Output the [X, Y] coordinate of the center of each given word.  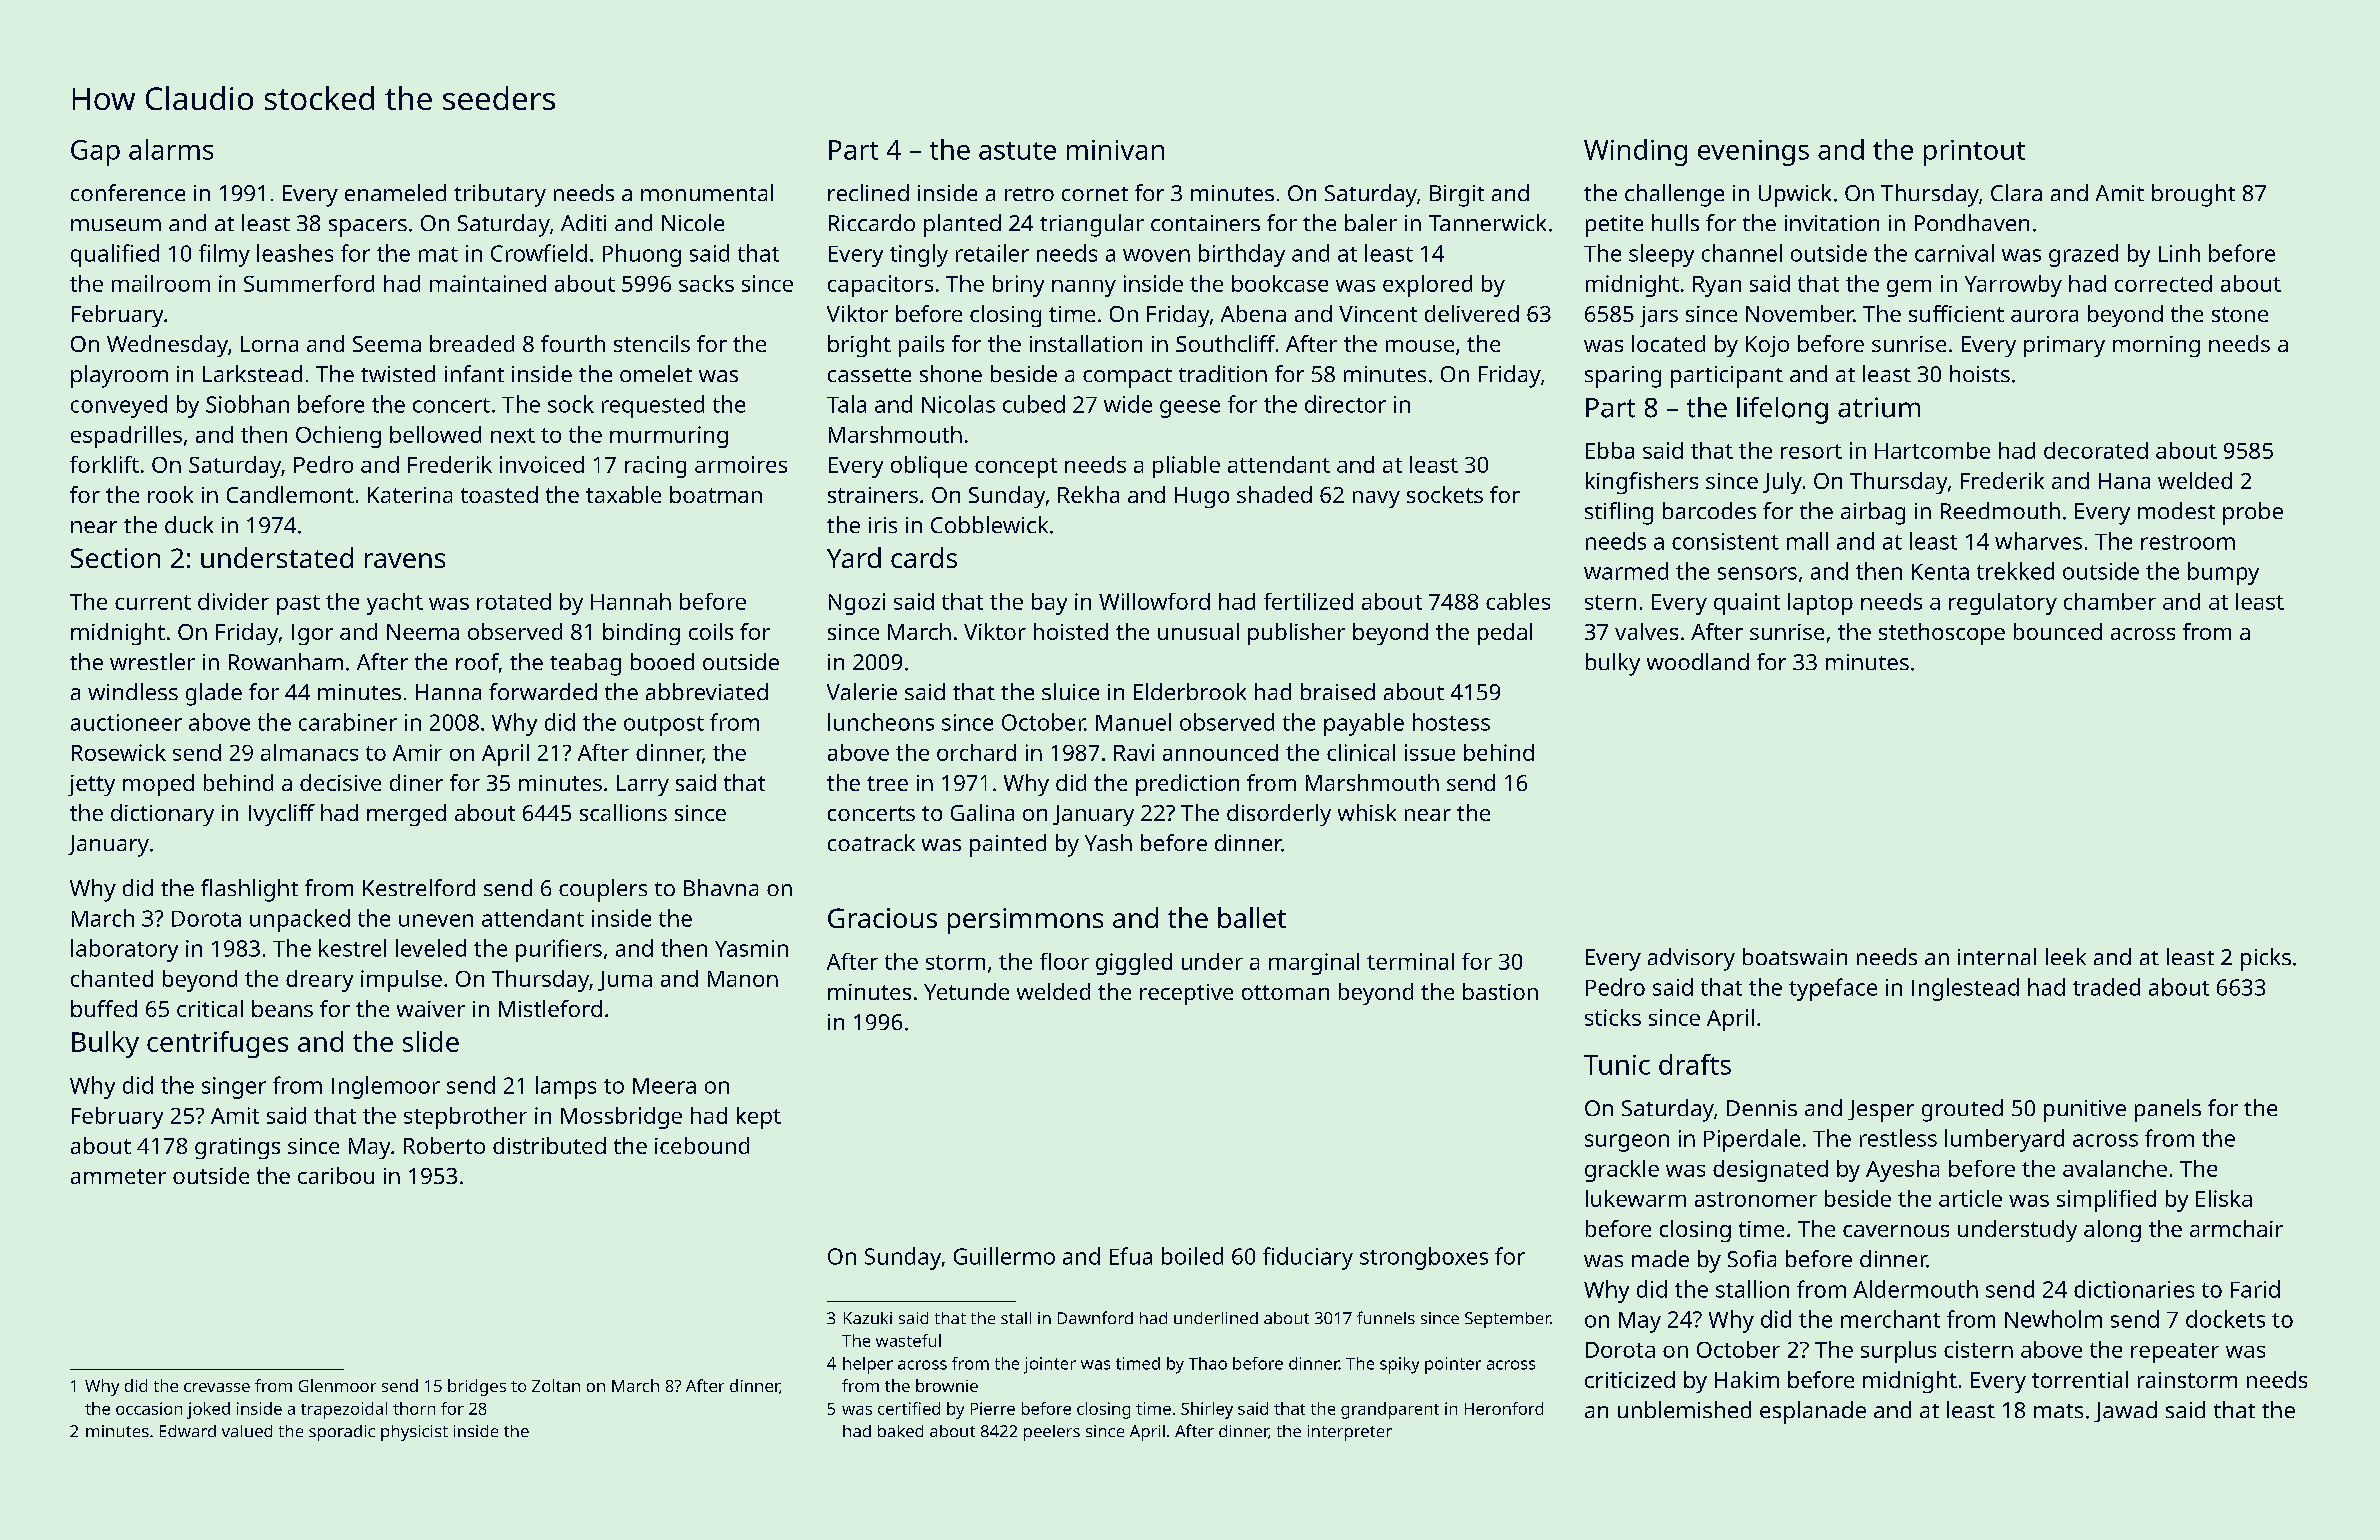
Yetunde [966, 991]
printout [1974, 153]
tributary [500, 195]
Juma [625, 981]
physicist [414, 1433]
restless [1898, 1138]
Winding [1635, 152]
